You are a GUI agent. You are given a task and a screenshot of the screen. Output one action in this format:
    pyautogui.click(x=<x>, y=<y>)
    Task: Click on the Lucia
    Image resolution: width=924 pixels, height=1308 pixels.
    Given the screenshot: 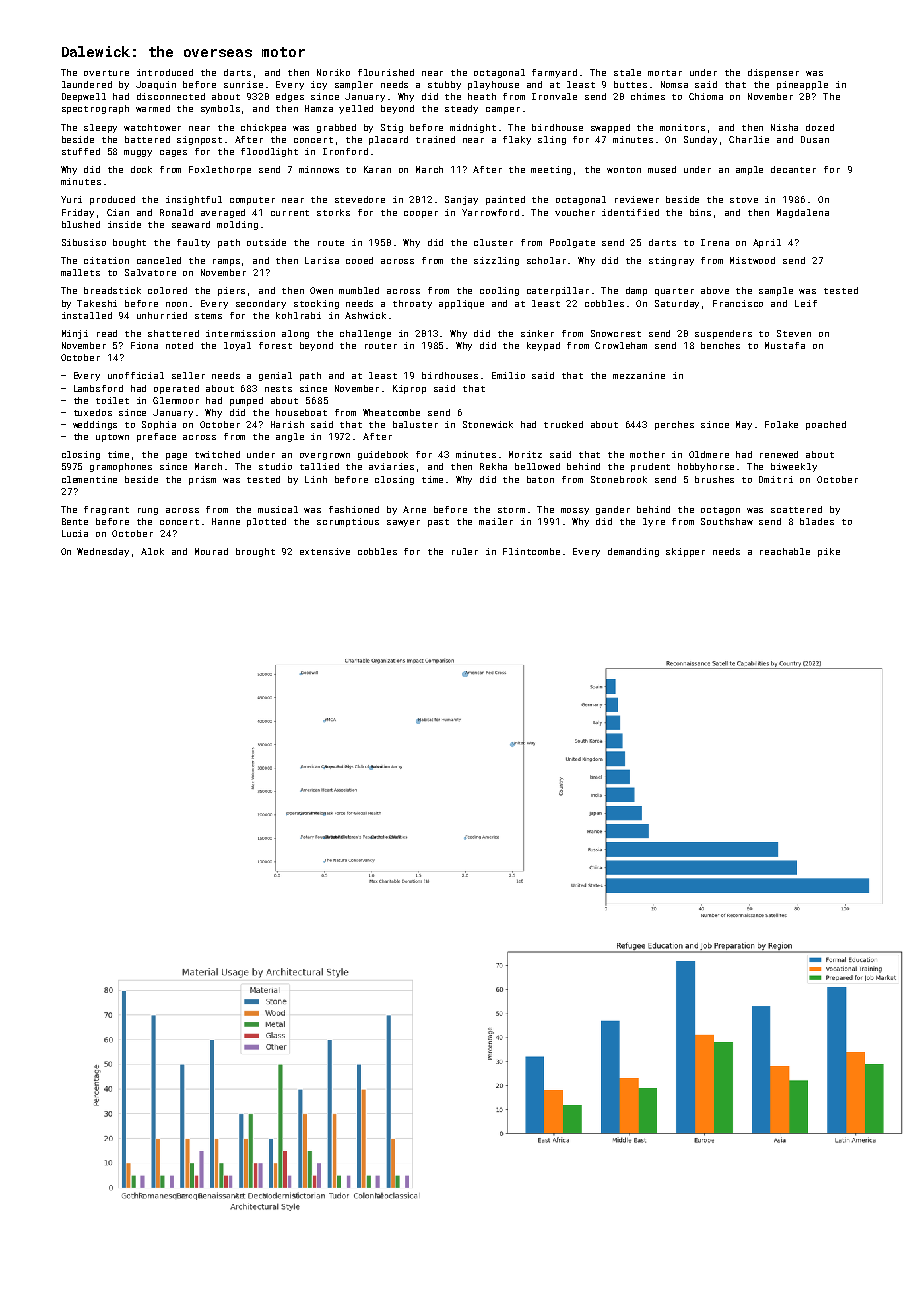 What is the action you would take?
    pyautogui.click(x=75, y=533)
